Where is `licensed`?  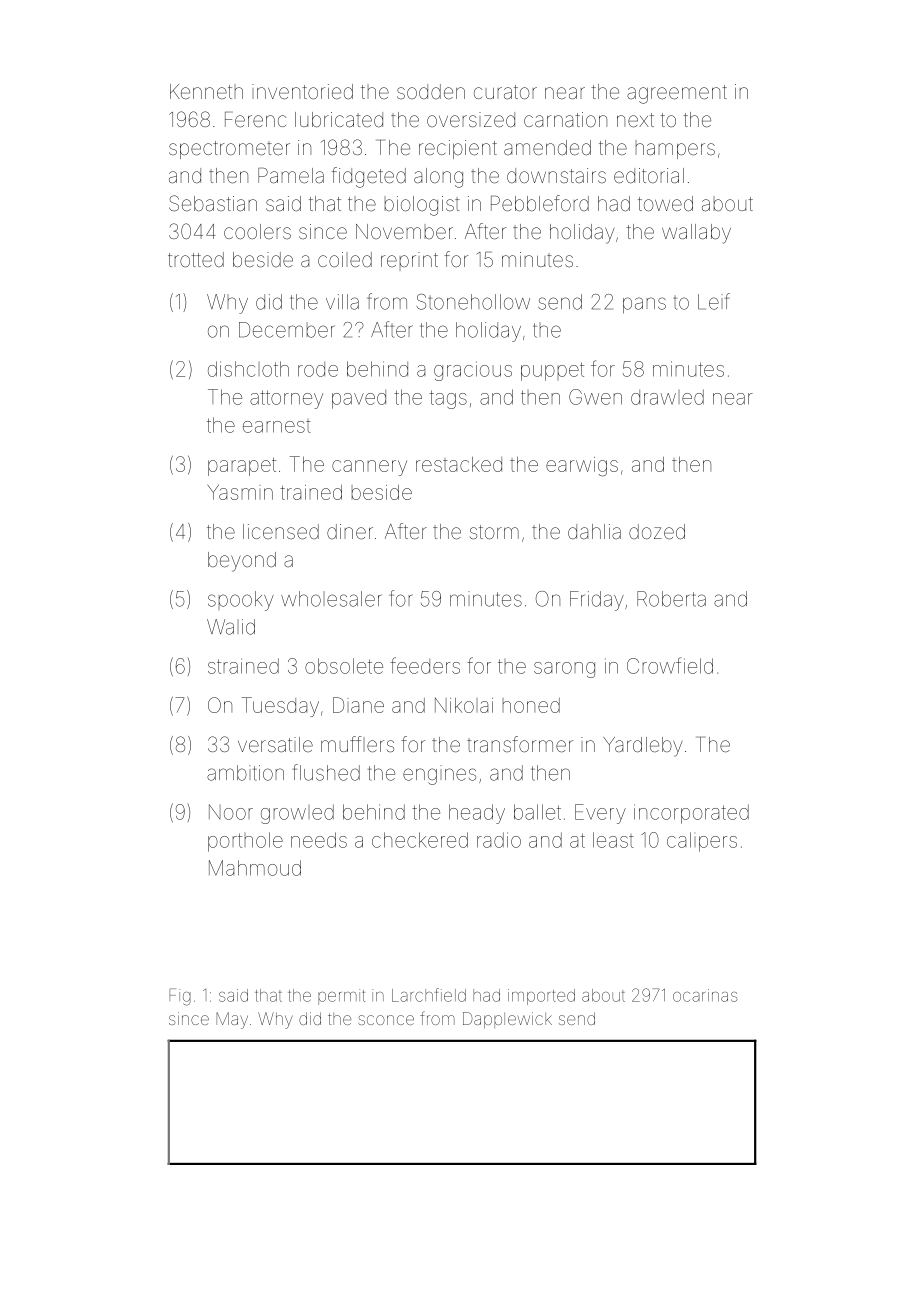 licensed is located at coordinates (281, 531).
